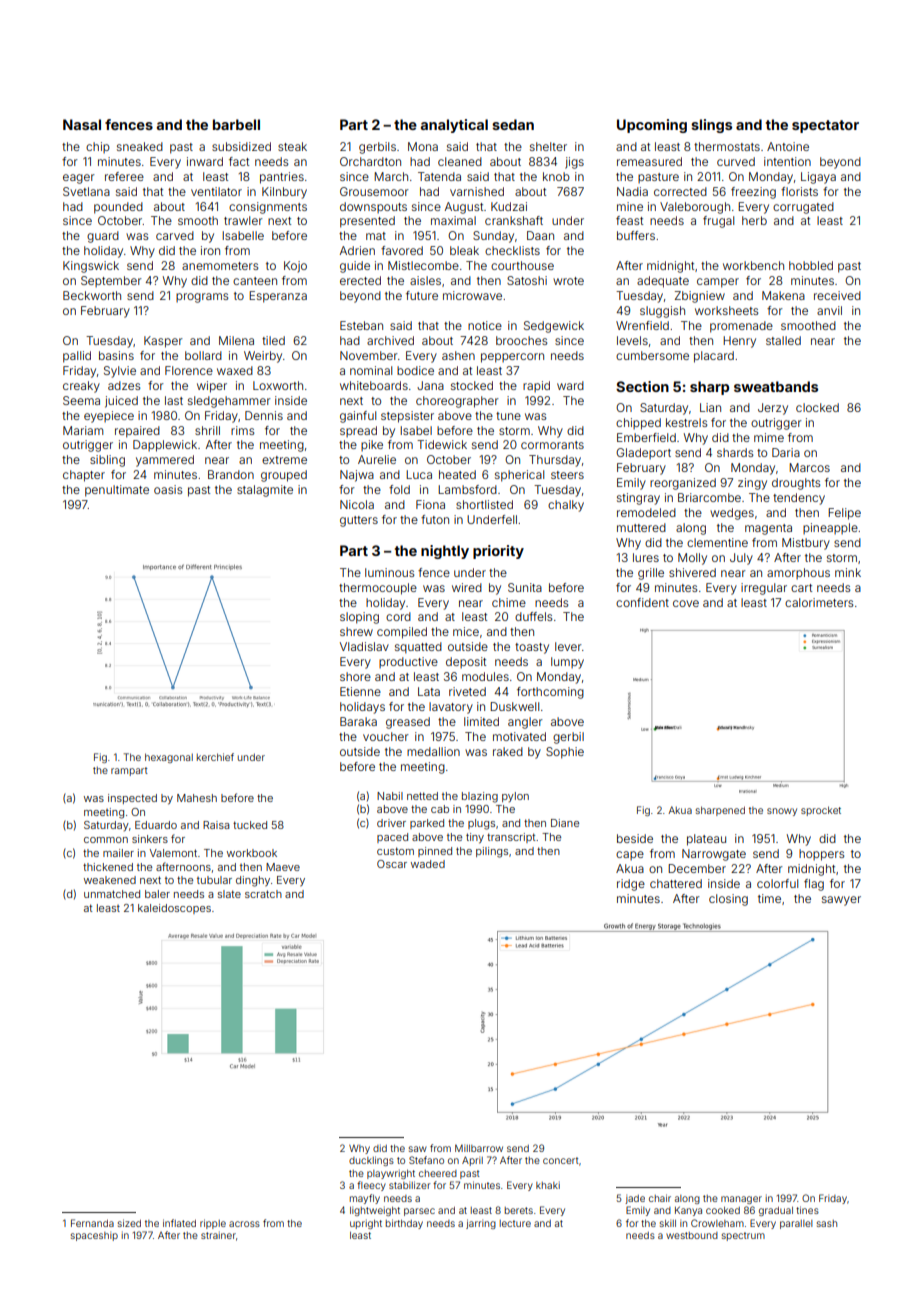 This screenshot has width=924, height=1308. What do you see at coordinates (513, 124) in the screenshot?
I see `sedan` at bounding box center [513, 124].
